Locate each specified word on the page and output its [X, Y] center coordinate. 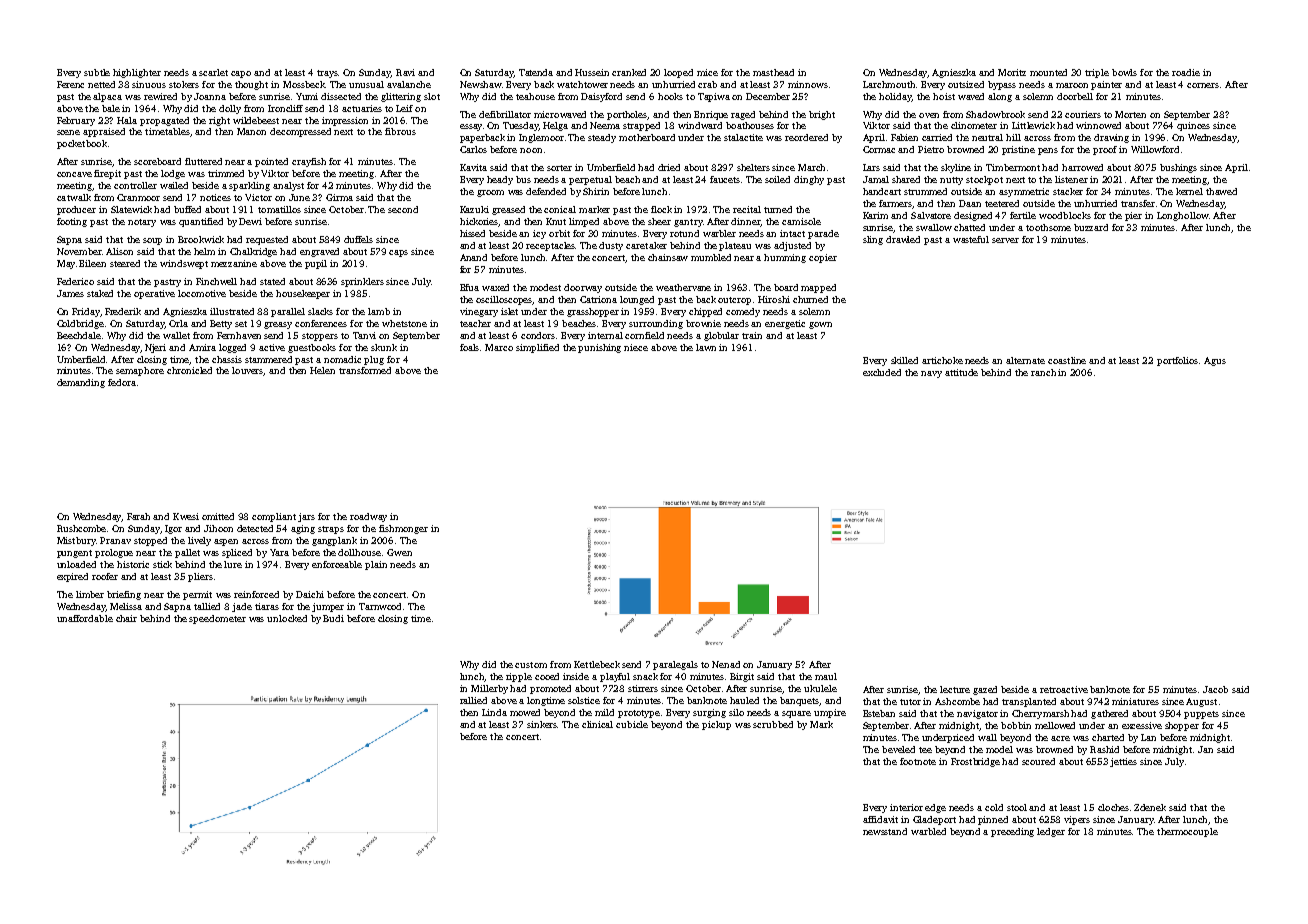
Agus [1215, 361]
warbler [719, 233]
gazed [985, 690]
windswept [184, 264]
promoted [550, 689]
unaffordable [85, 618]
